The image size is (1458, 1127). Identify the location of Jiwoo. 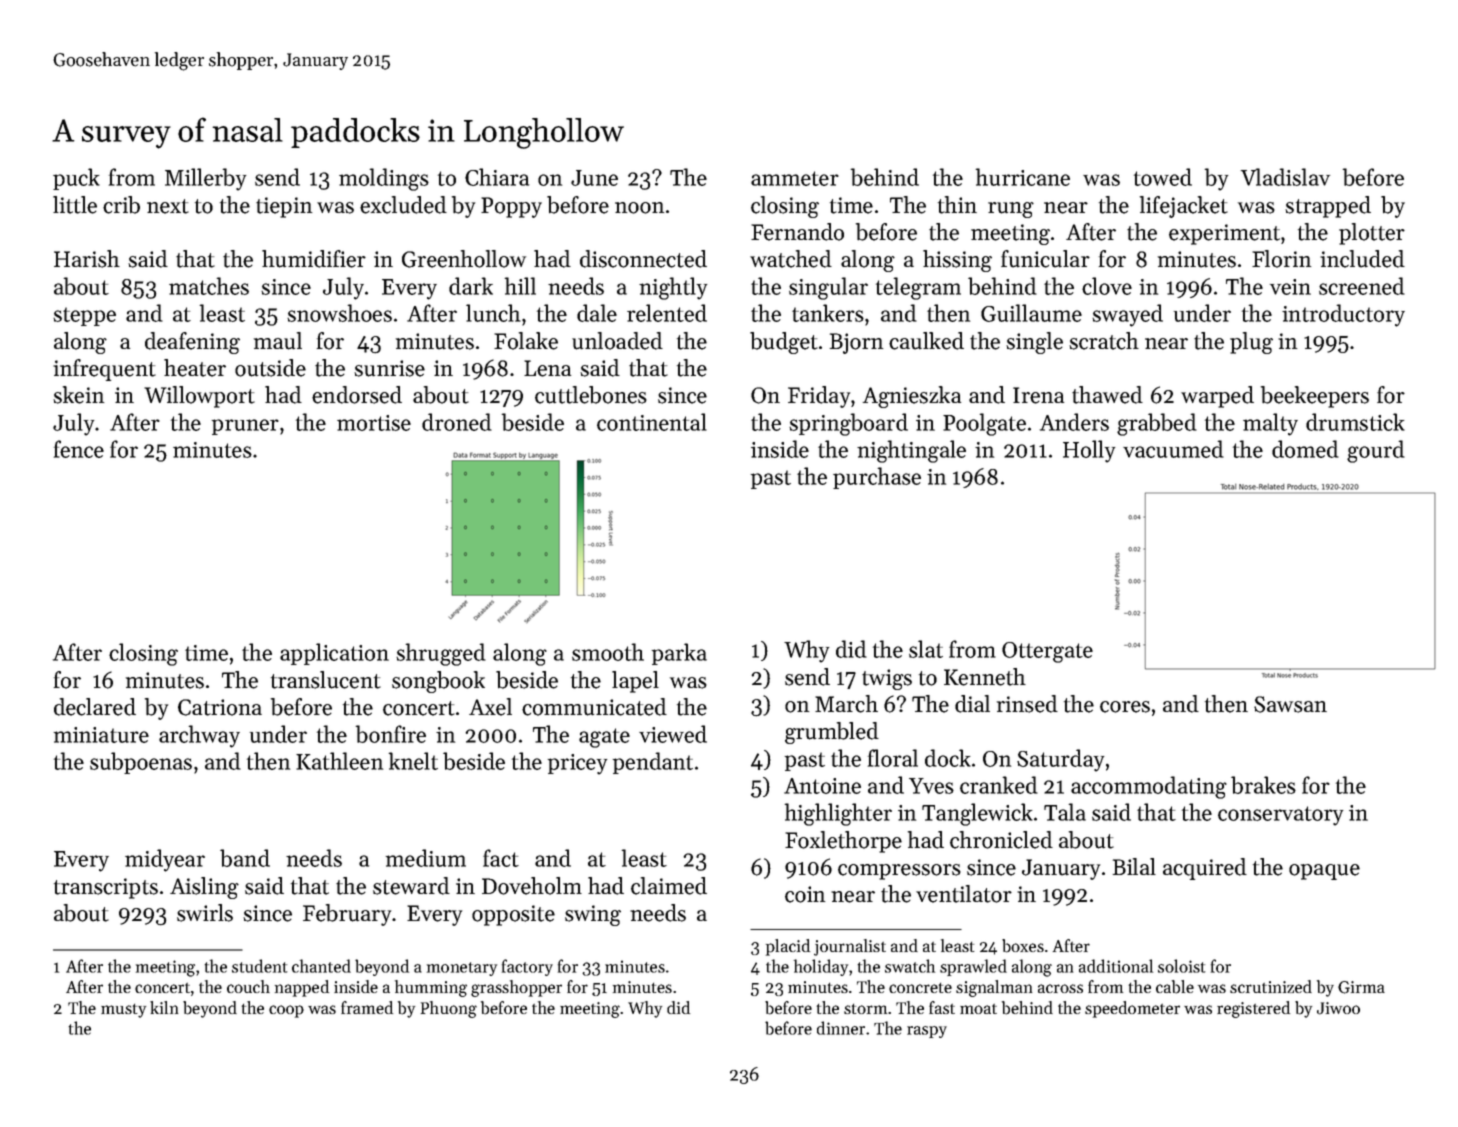
(1338, 1008).
